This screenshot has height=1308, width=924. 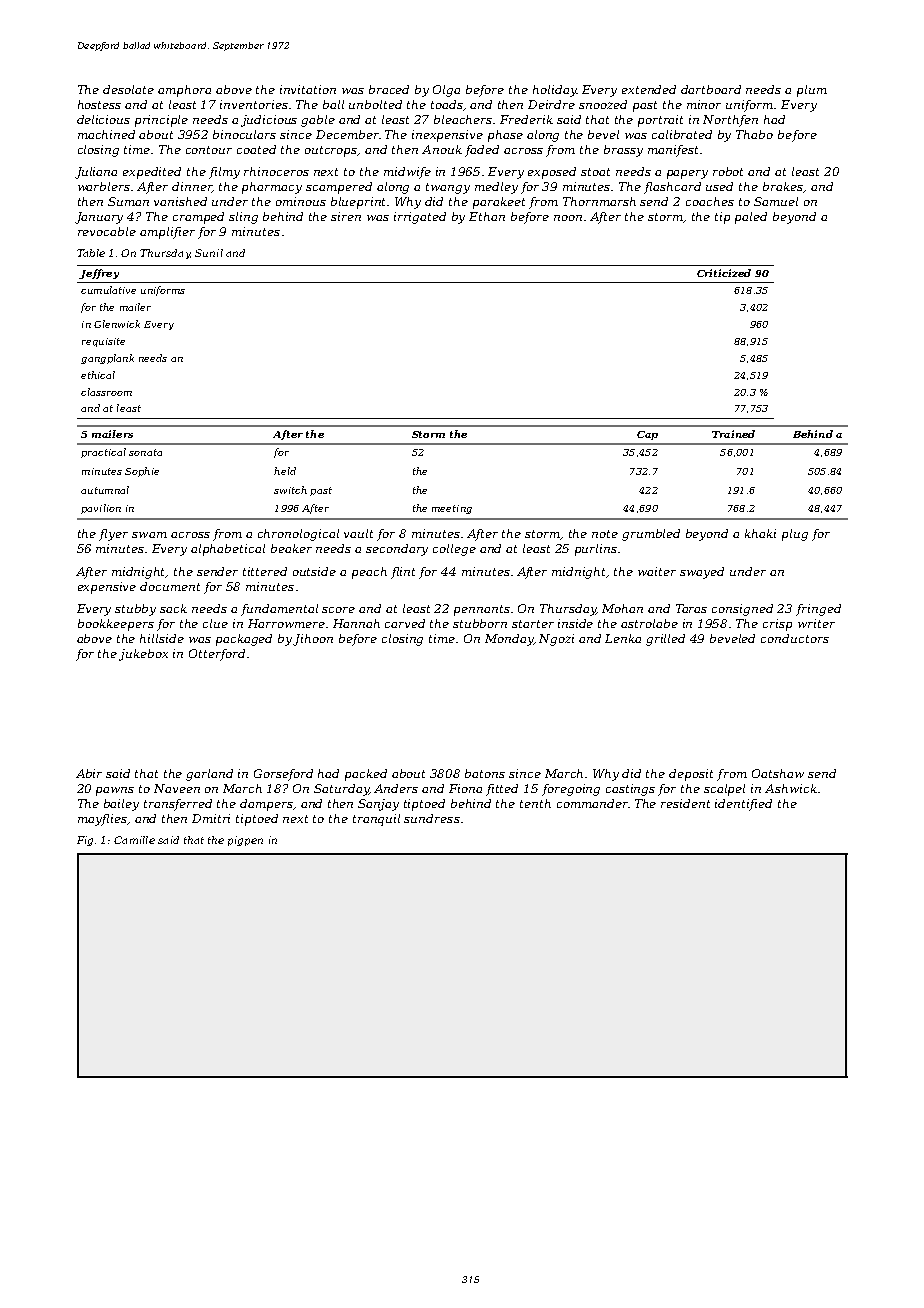 What do you see at coordinates (743, 805) in the screenshot?
I see `identified` at bounding box center [743, 805].
